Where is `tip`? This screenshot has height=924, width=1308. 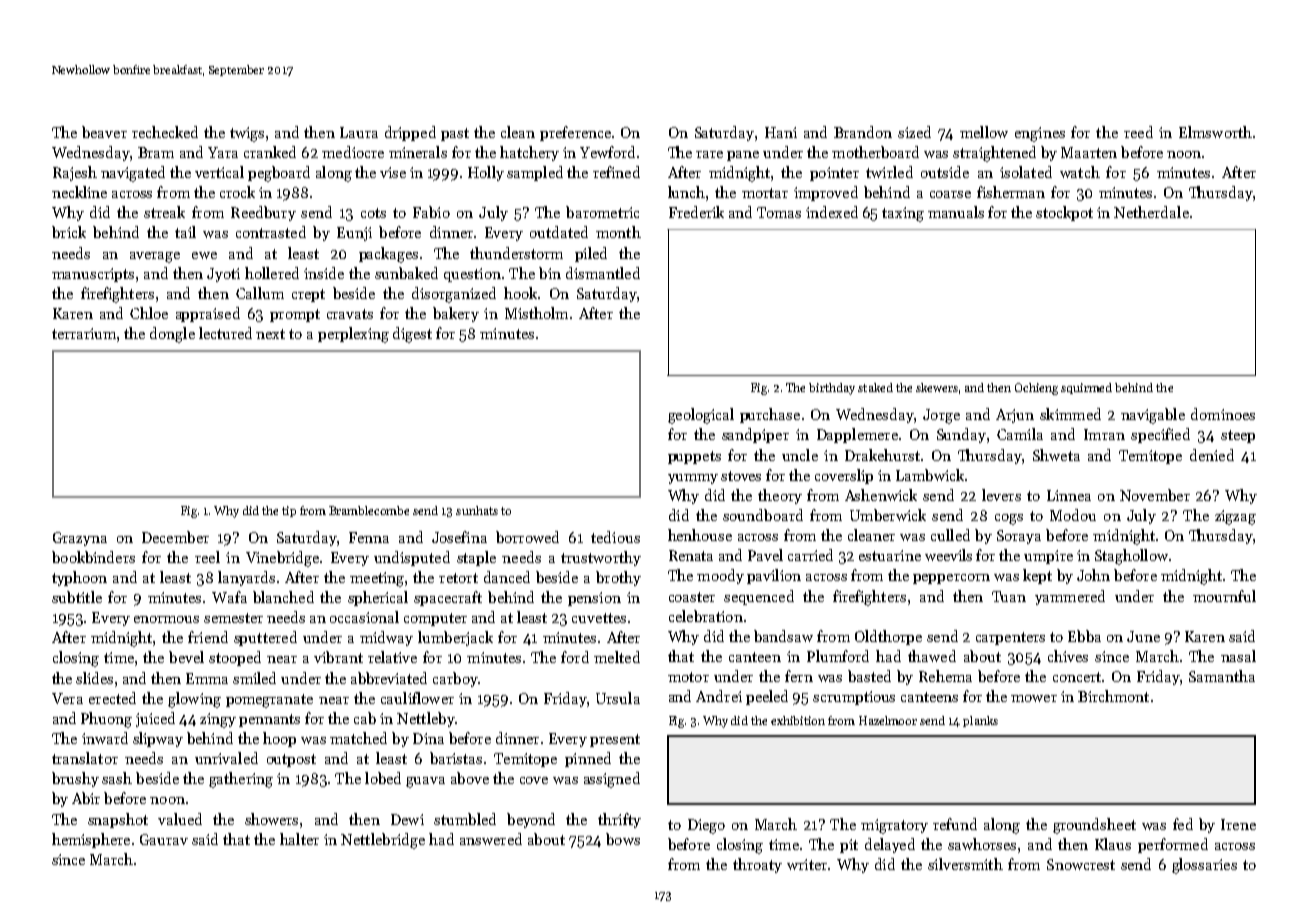 tip is located at coordinates (289, 511).
